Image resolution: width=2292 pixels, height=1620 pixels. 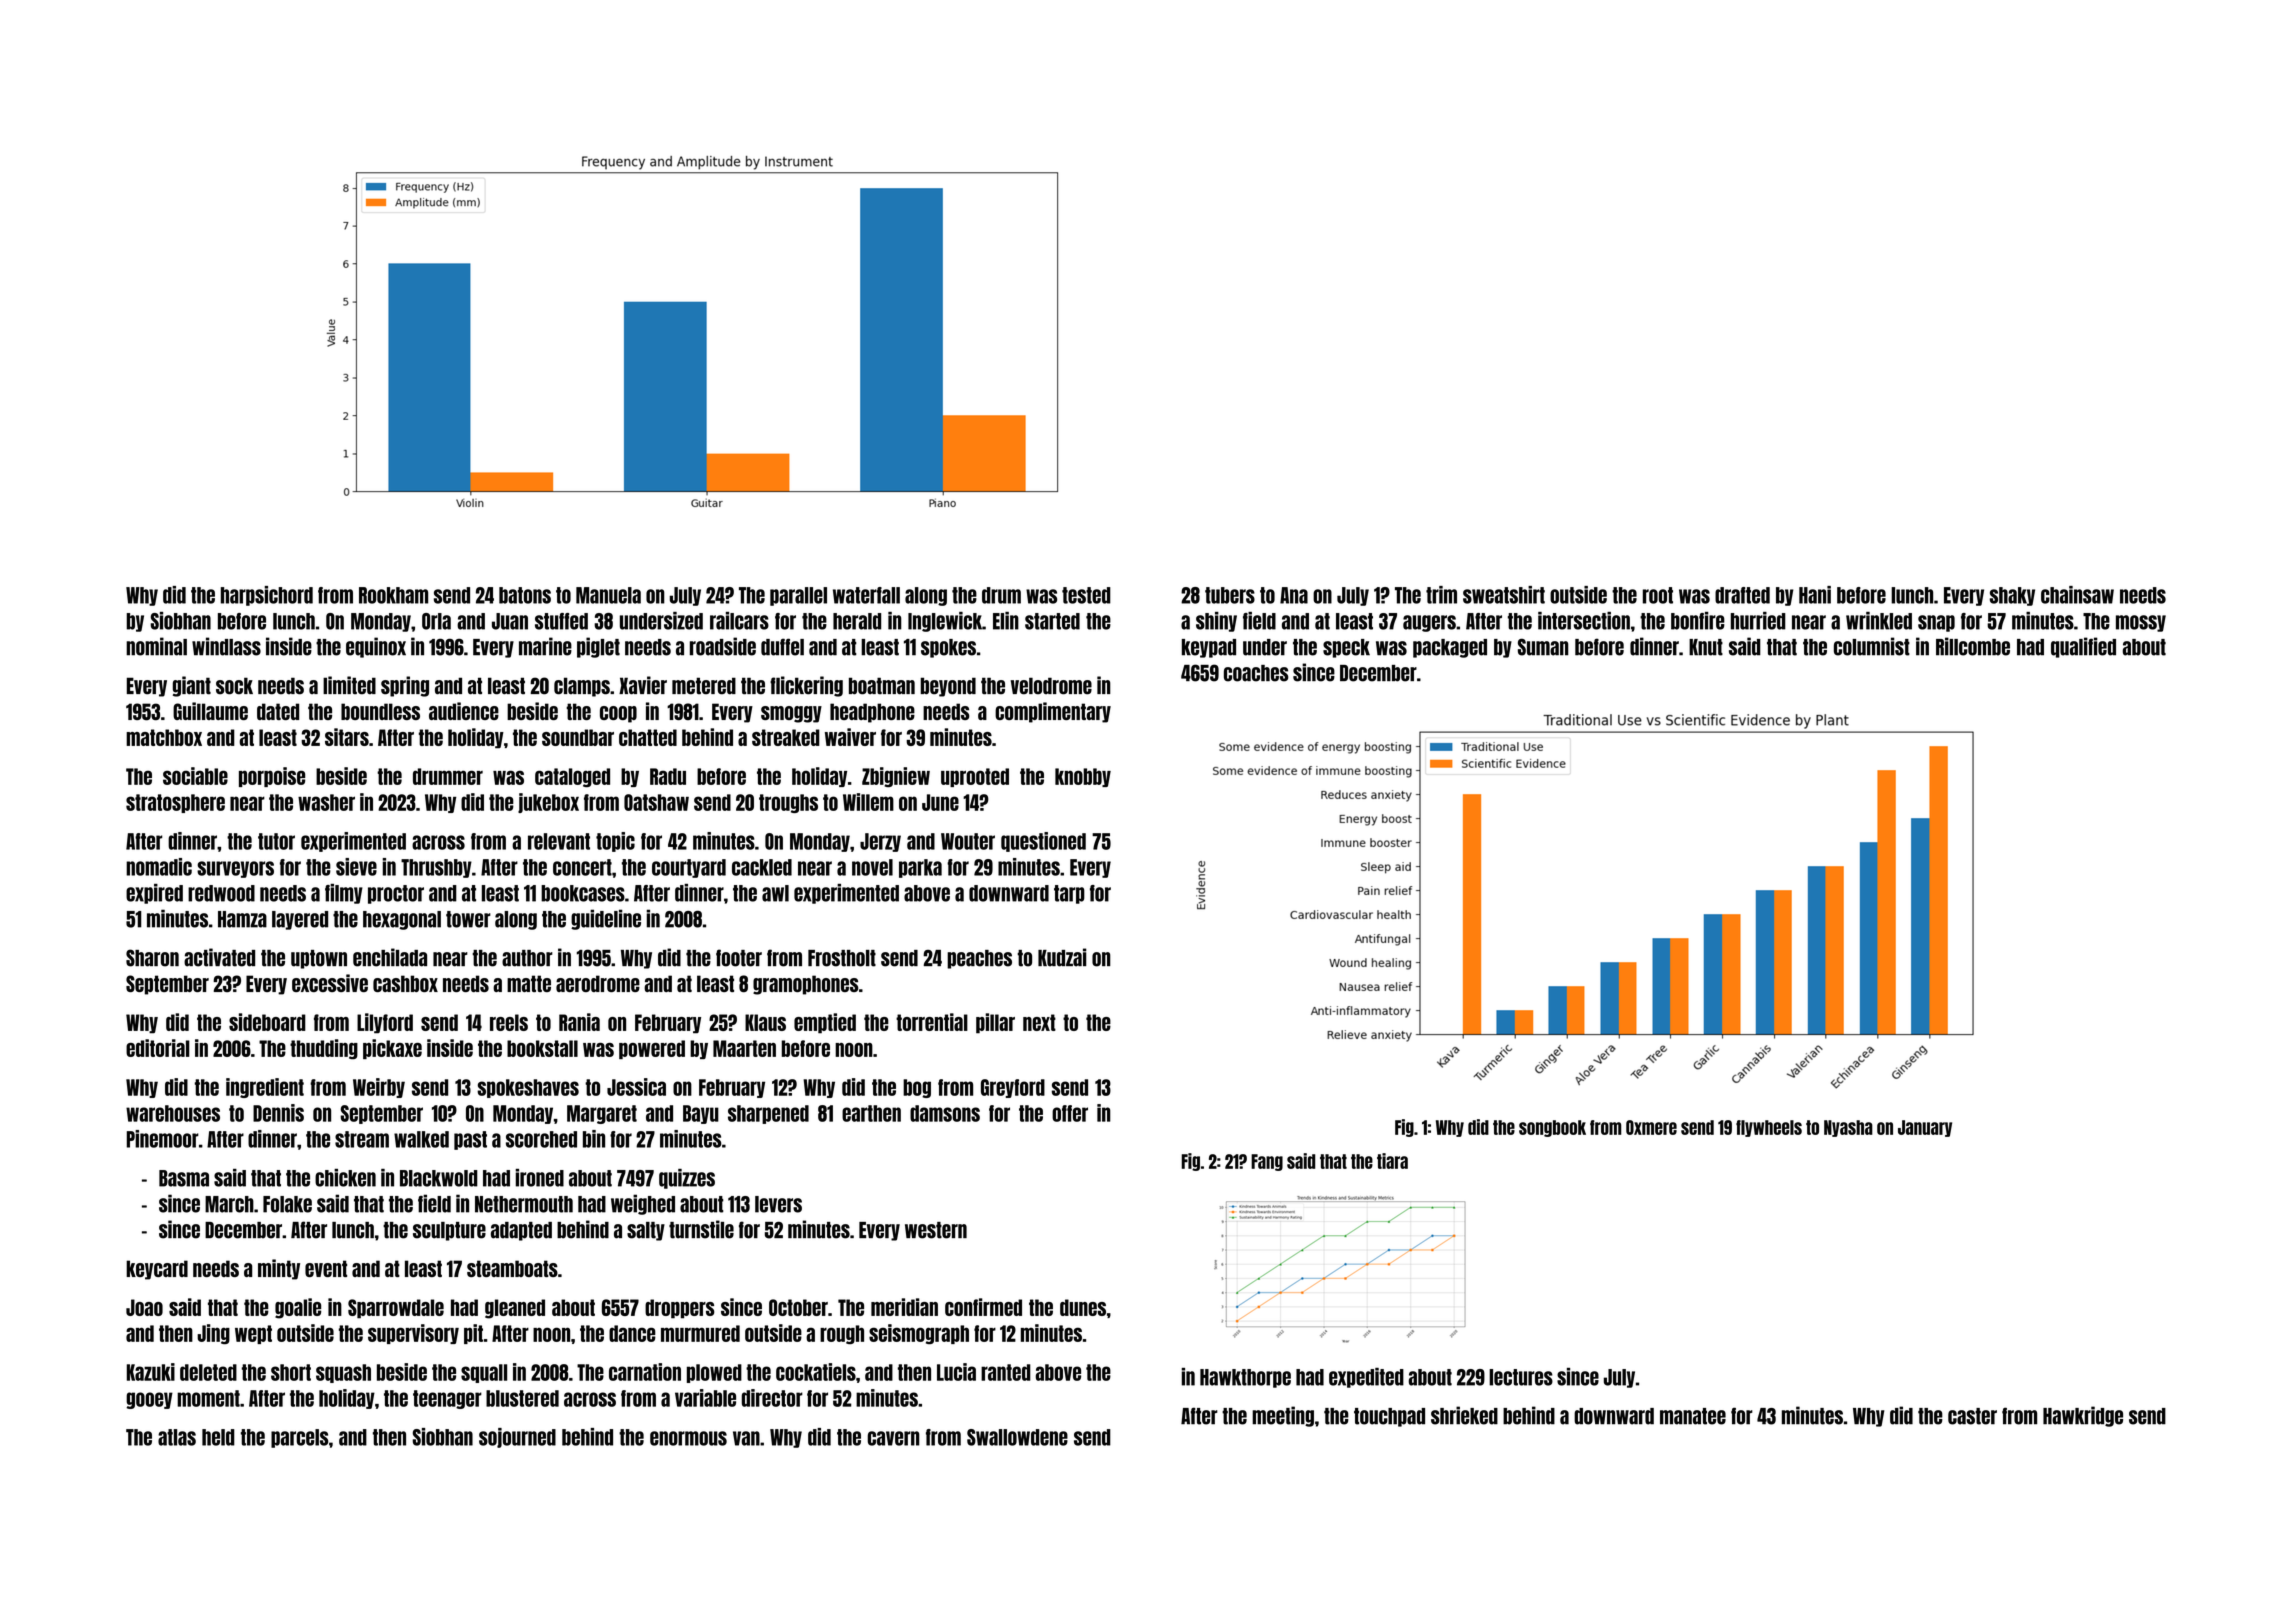 What do you see at coordinates (158, 1048) in the screenshot?
I see `editorial` at bounding box center [158, 1048].
